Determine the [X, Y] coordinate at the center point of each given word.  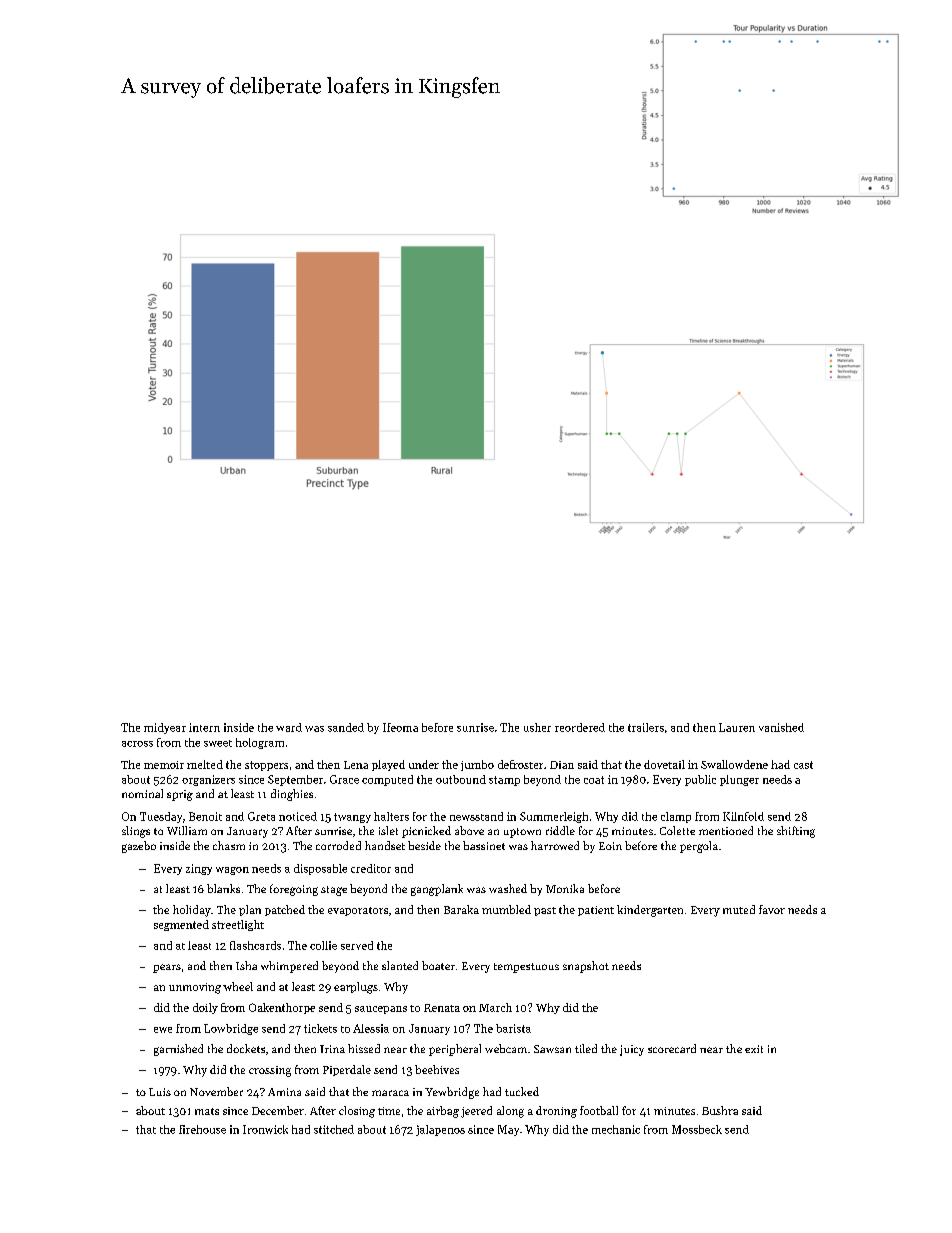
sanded [346, 727]
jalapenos [440, 1130]
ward [289, 727]
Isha [246, 965]
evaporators [358, 911]
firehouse [202, 1129]
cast [803, 765]
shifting [796, 832]
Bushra [720, 1110]
